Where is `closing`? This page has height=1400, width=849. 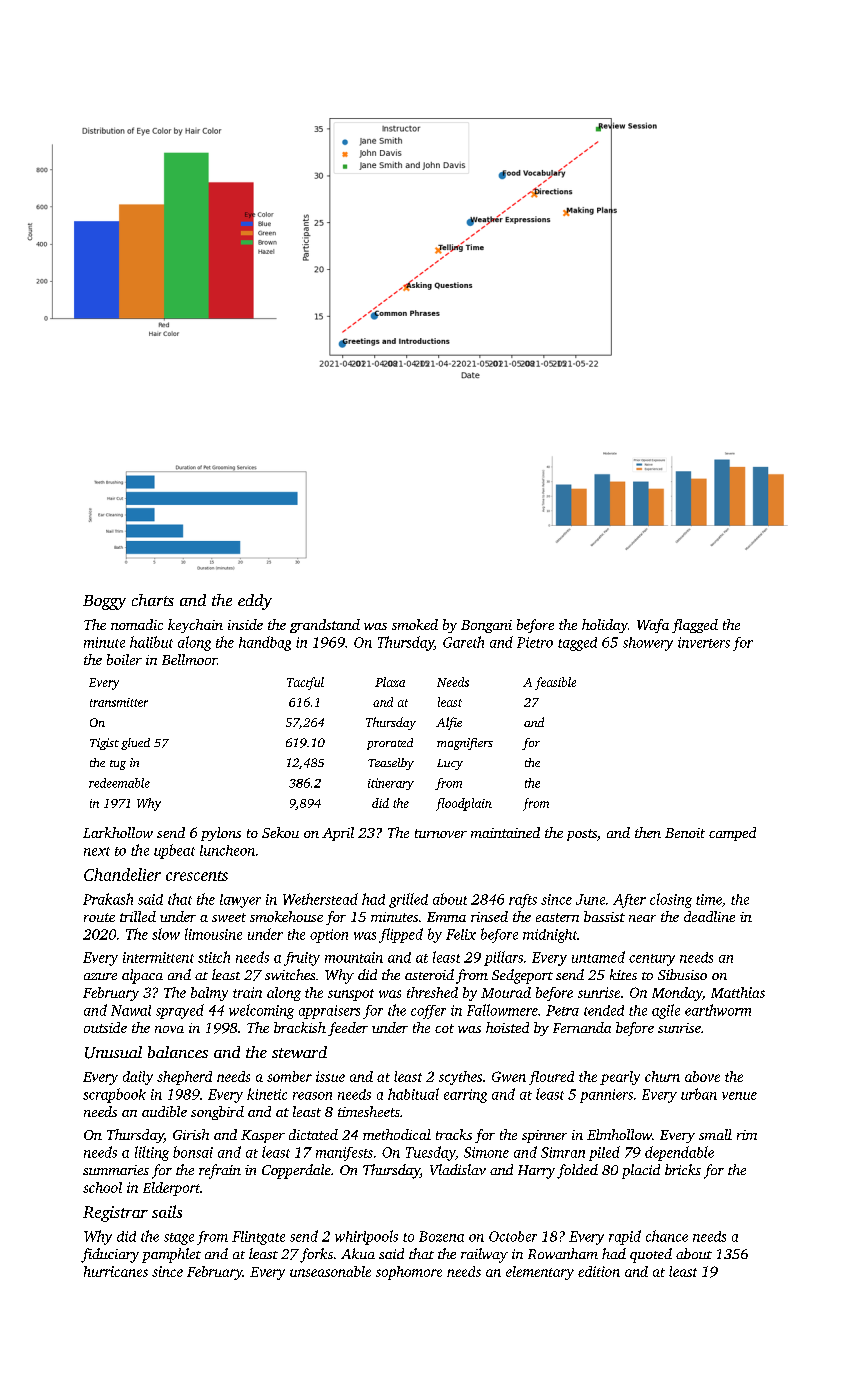
closing is located at coordinates (671, 900).
